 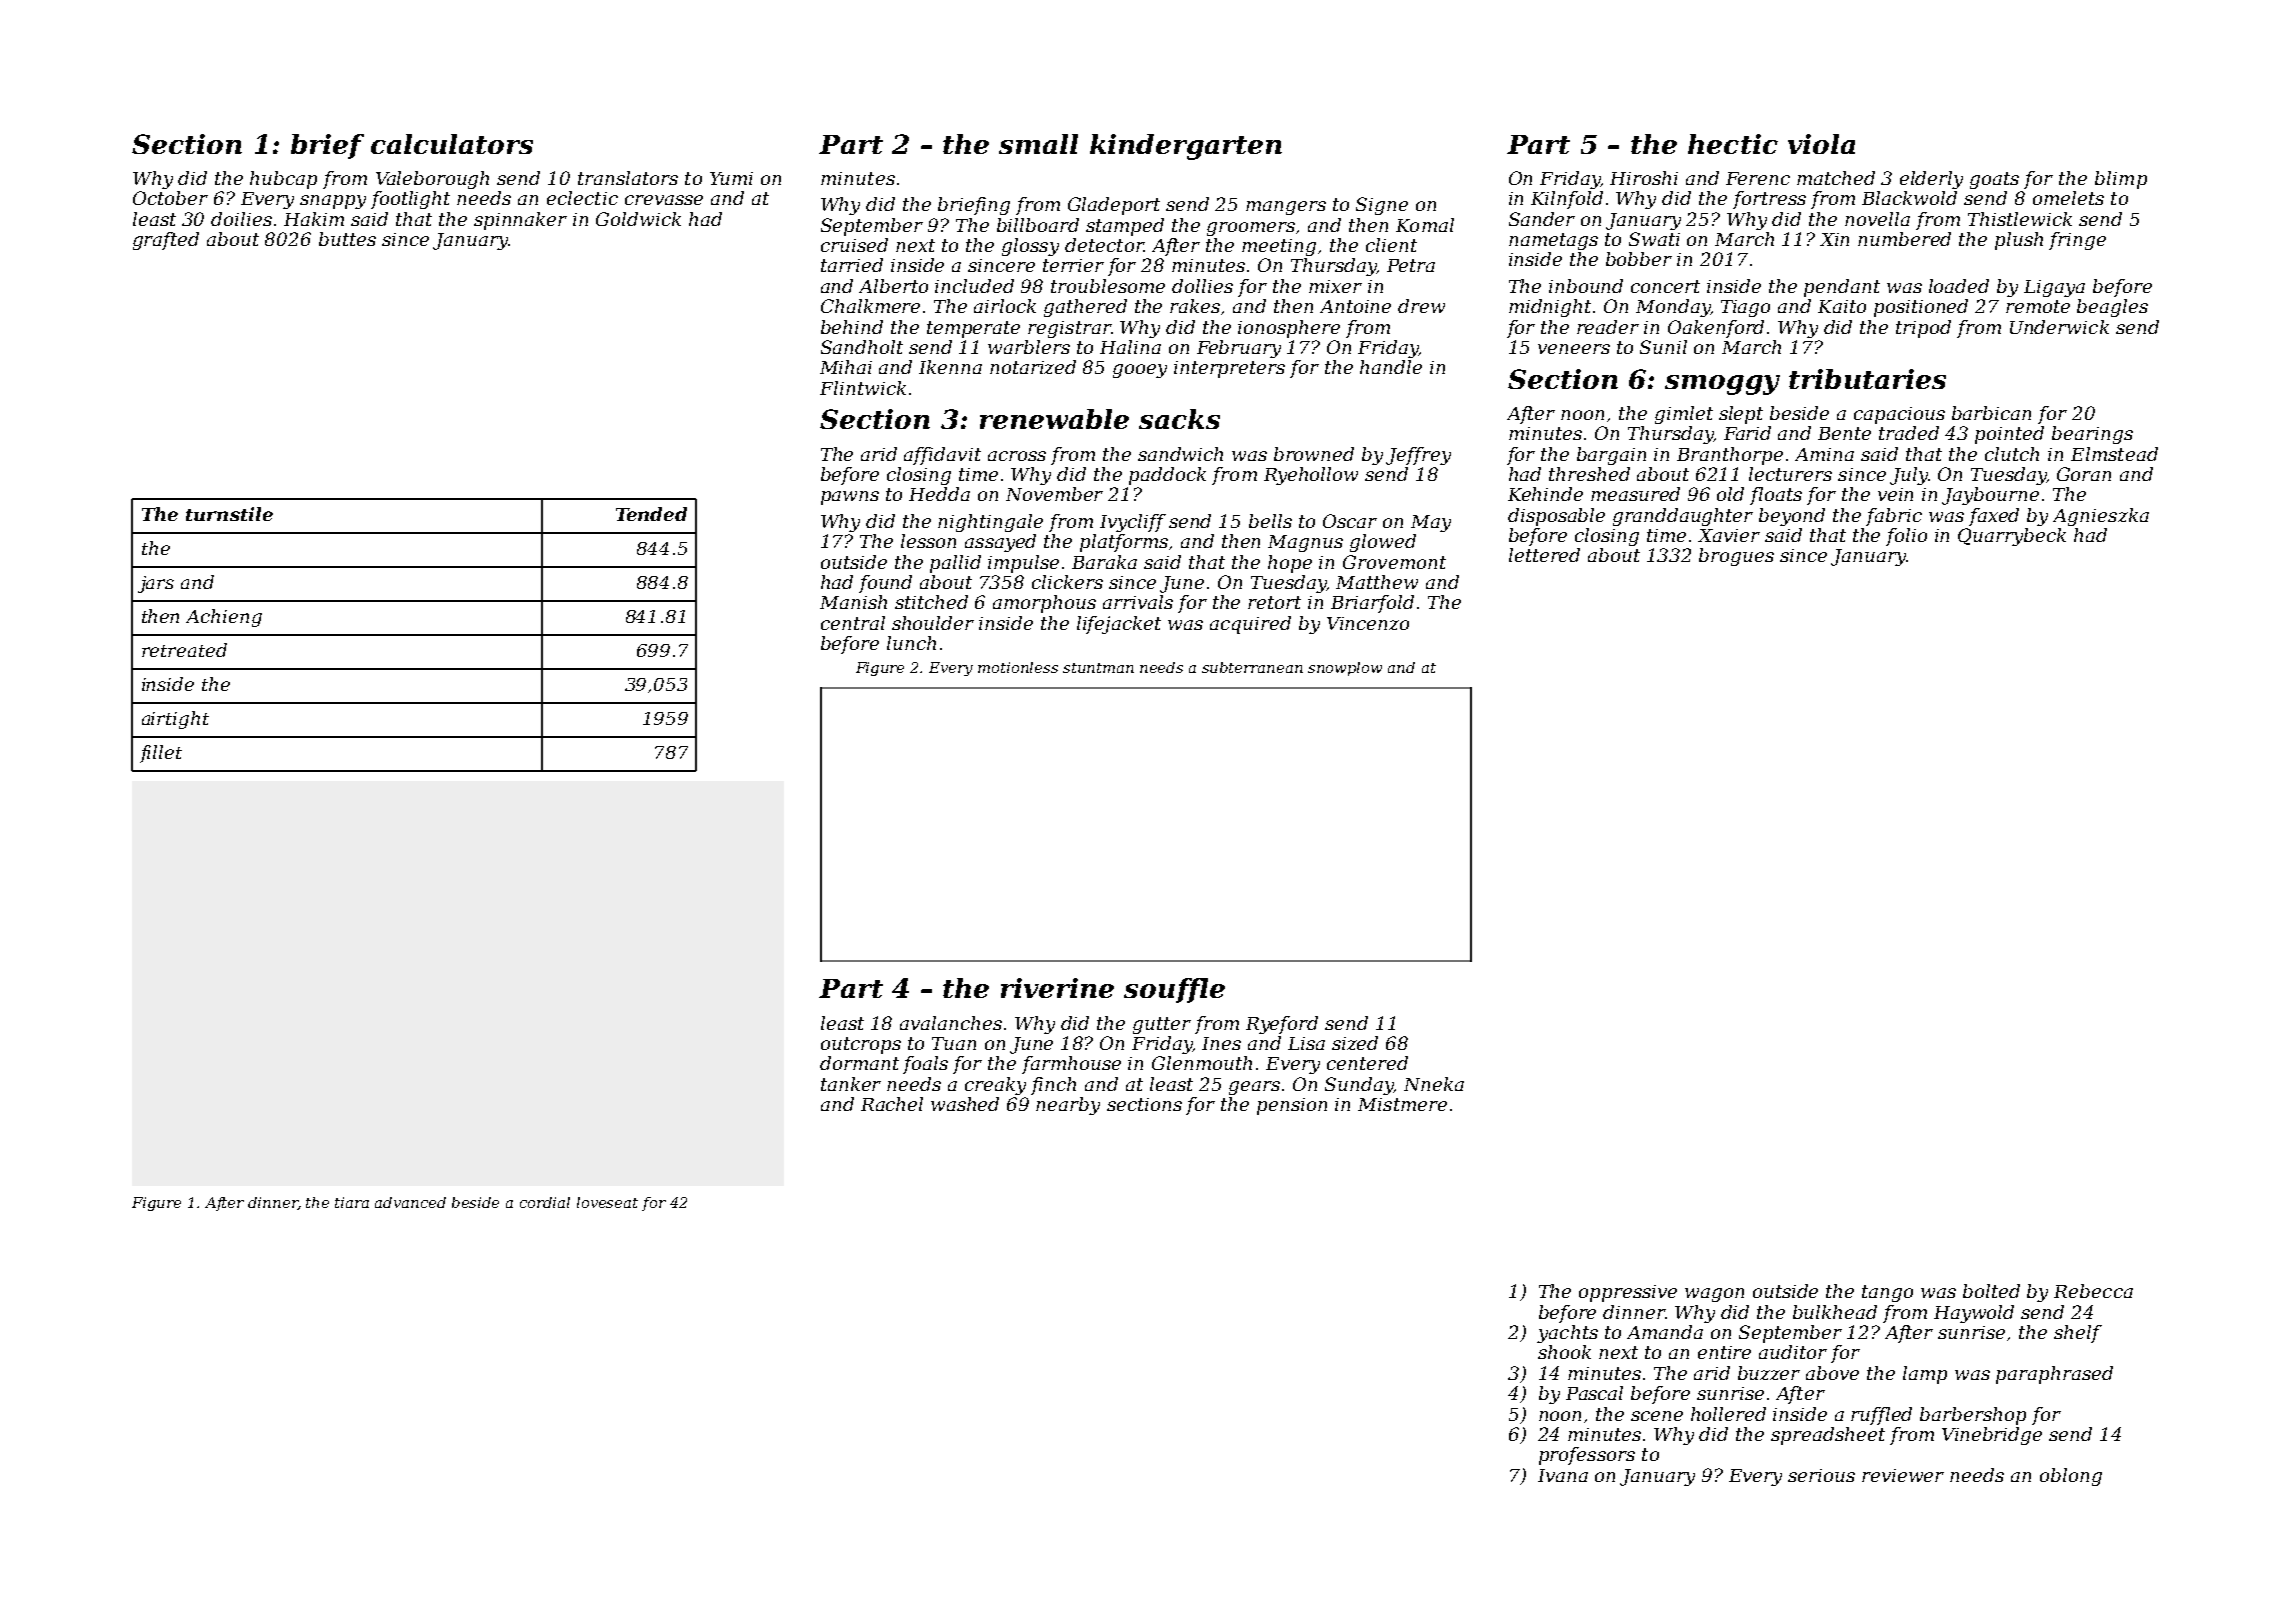 I want to click on farmhouse, so click(x=1071, y=1065).
